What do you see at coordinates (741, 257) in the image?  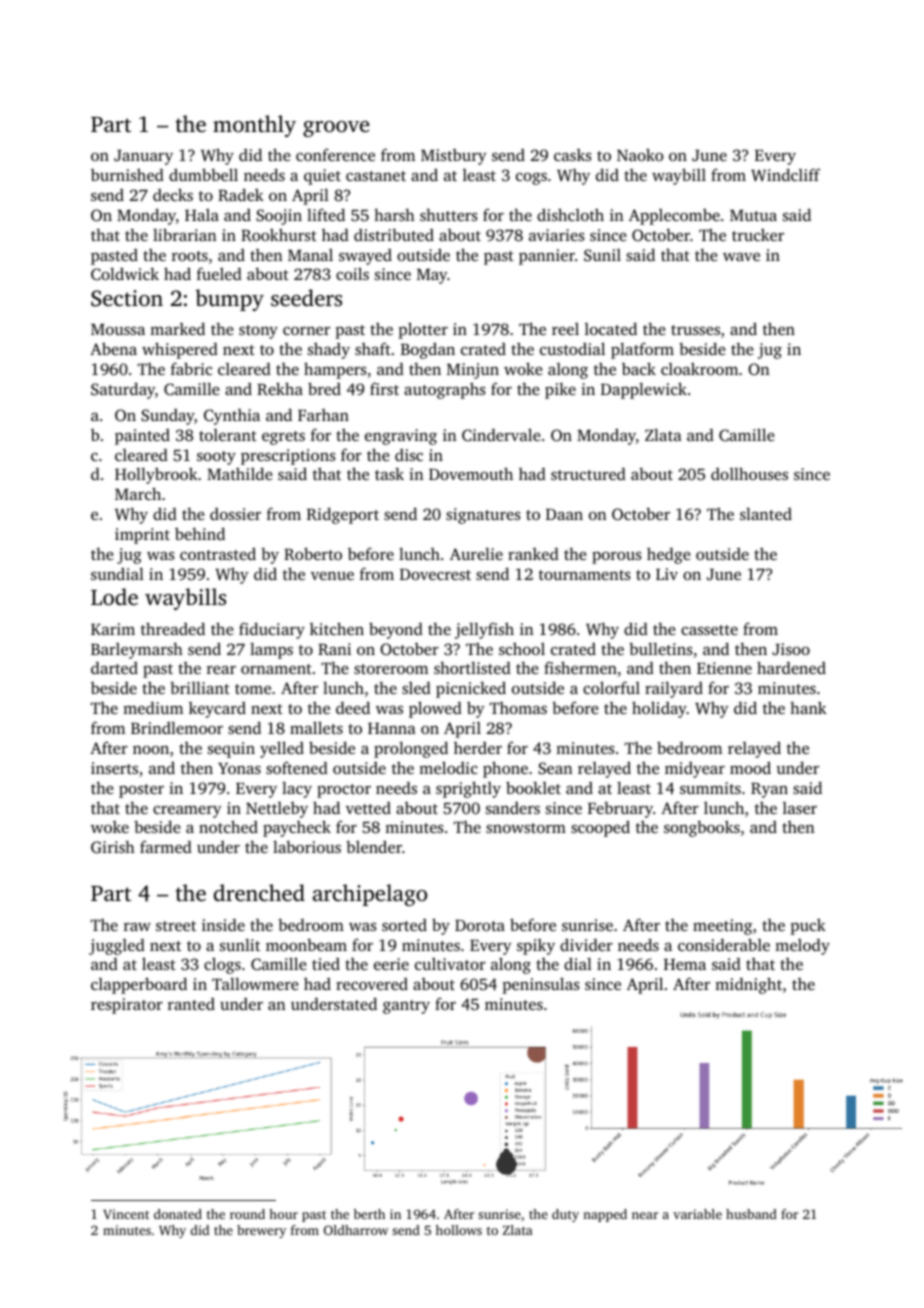 I see `wave` at bounding box center [741, 257].
